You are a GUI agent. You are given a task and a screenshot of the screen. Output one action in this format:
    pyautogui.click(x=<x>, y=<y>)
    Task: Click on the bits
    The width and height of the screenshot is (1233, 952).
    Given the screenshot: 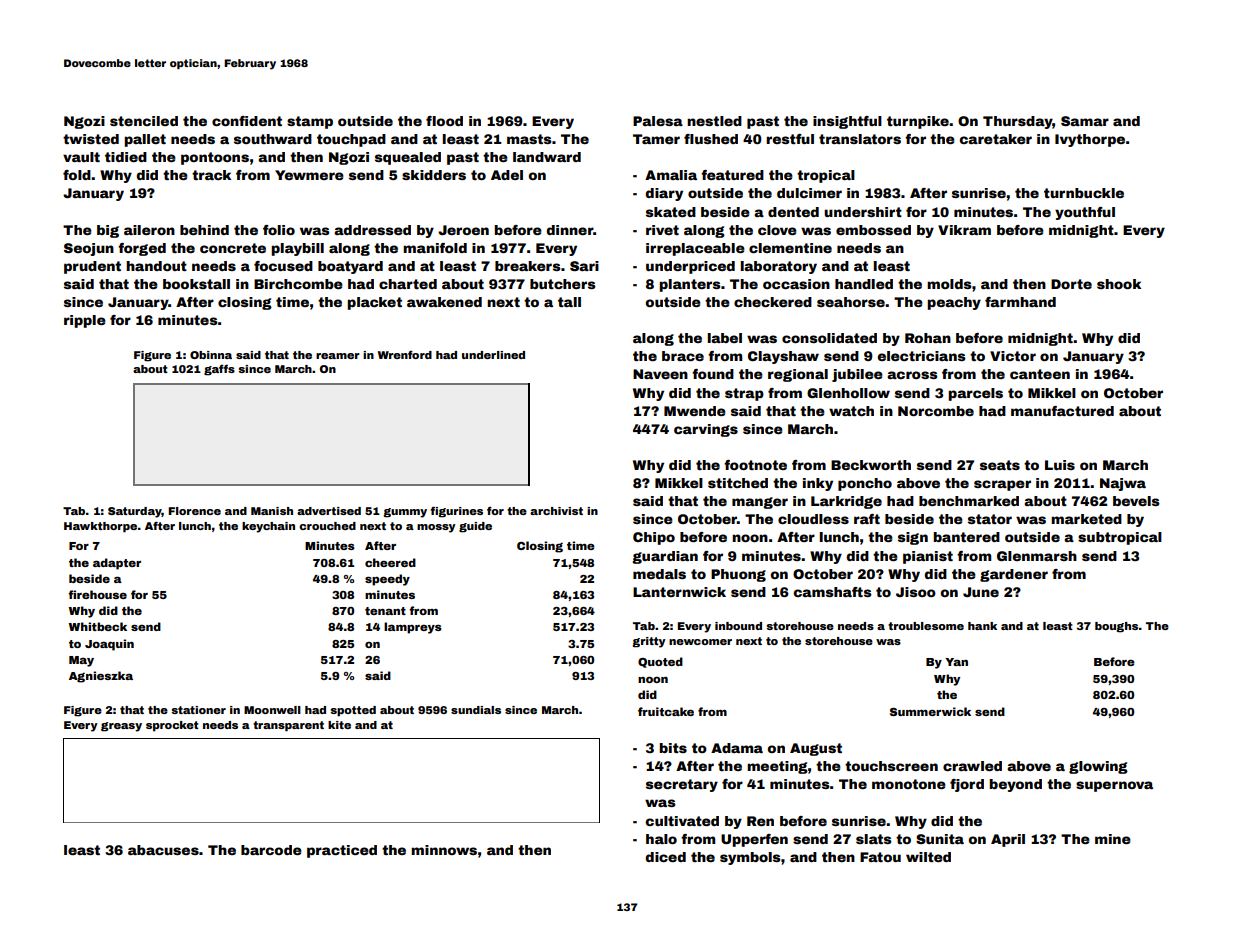 What is the action you would take?
    pyautogui.click(x=673, y=748)
